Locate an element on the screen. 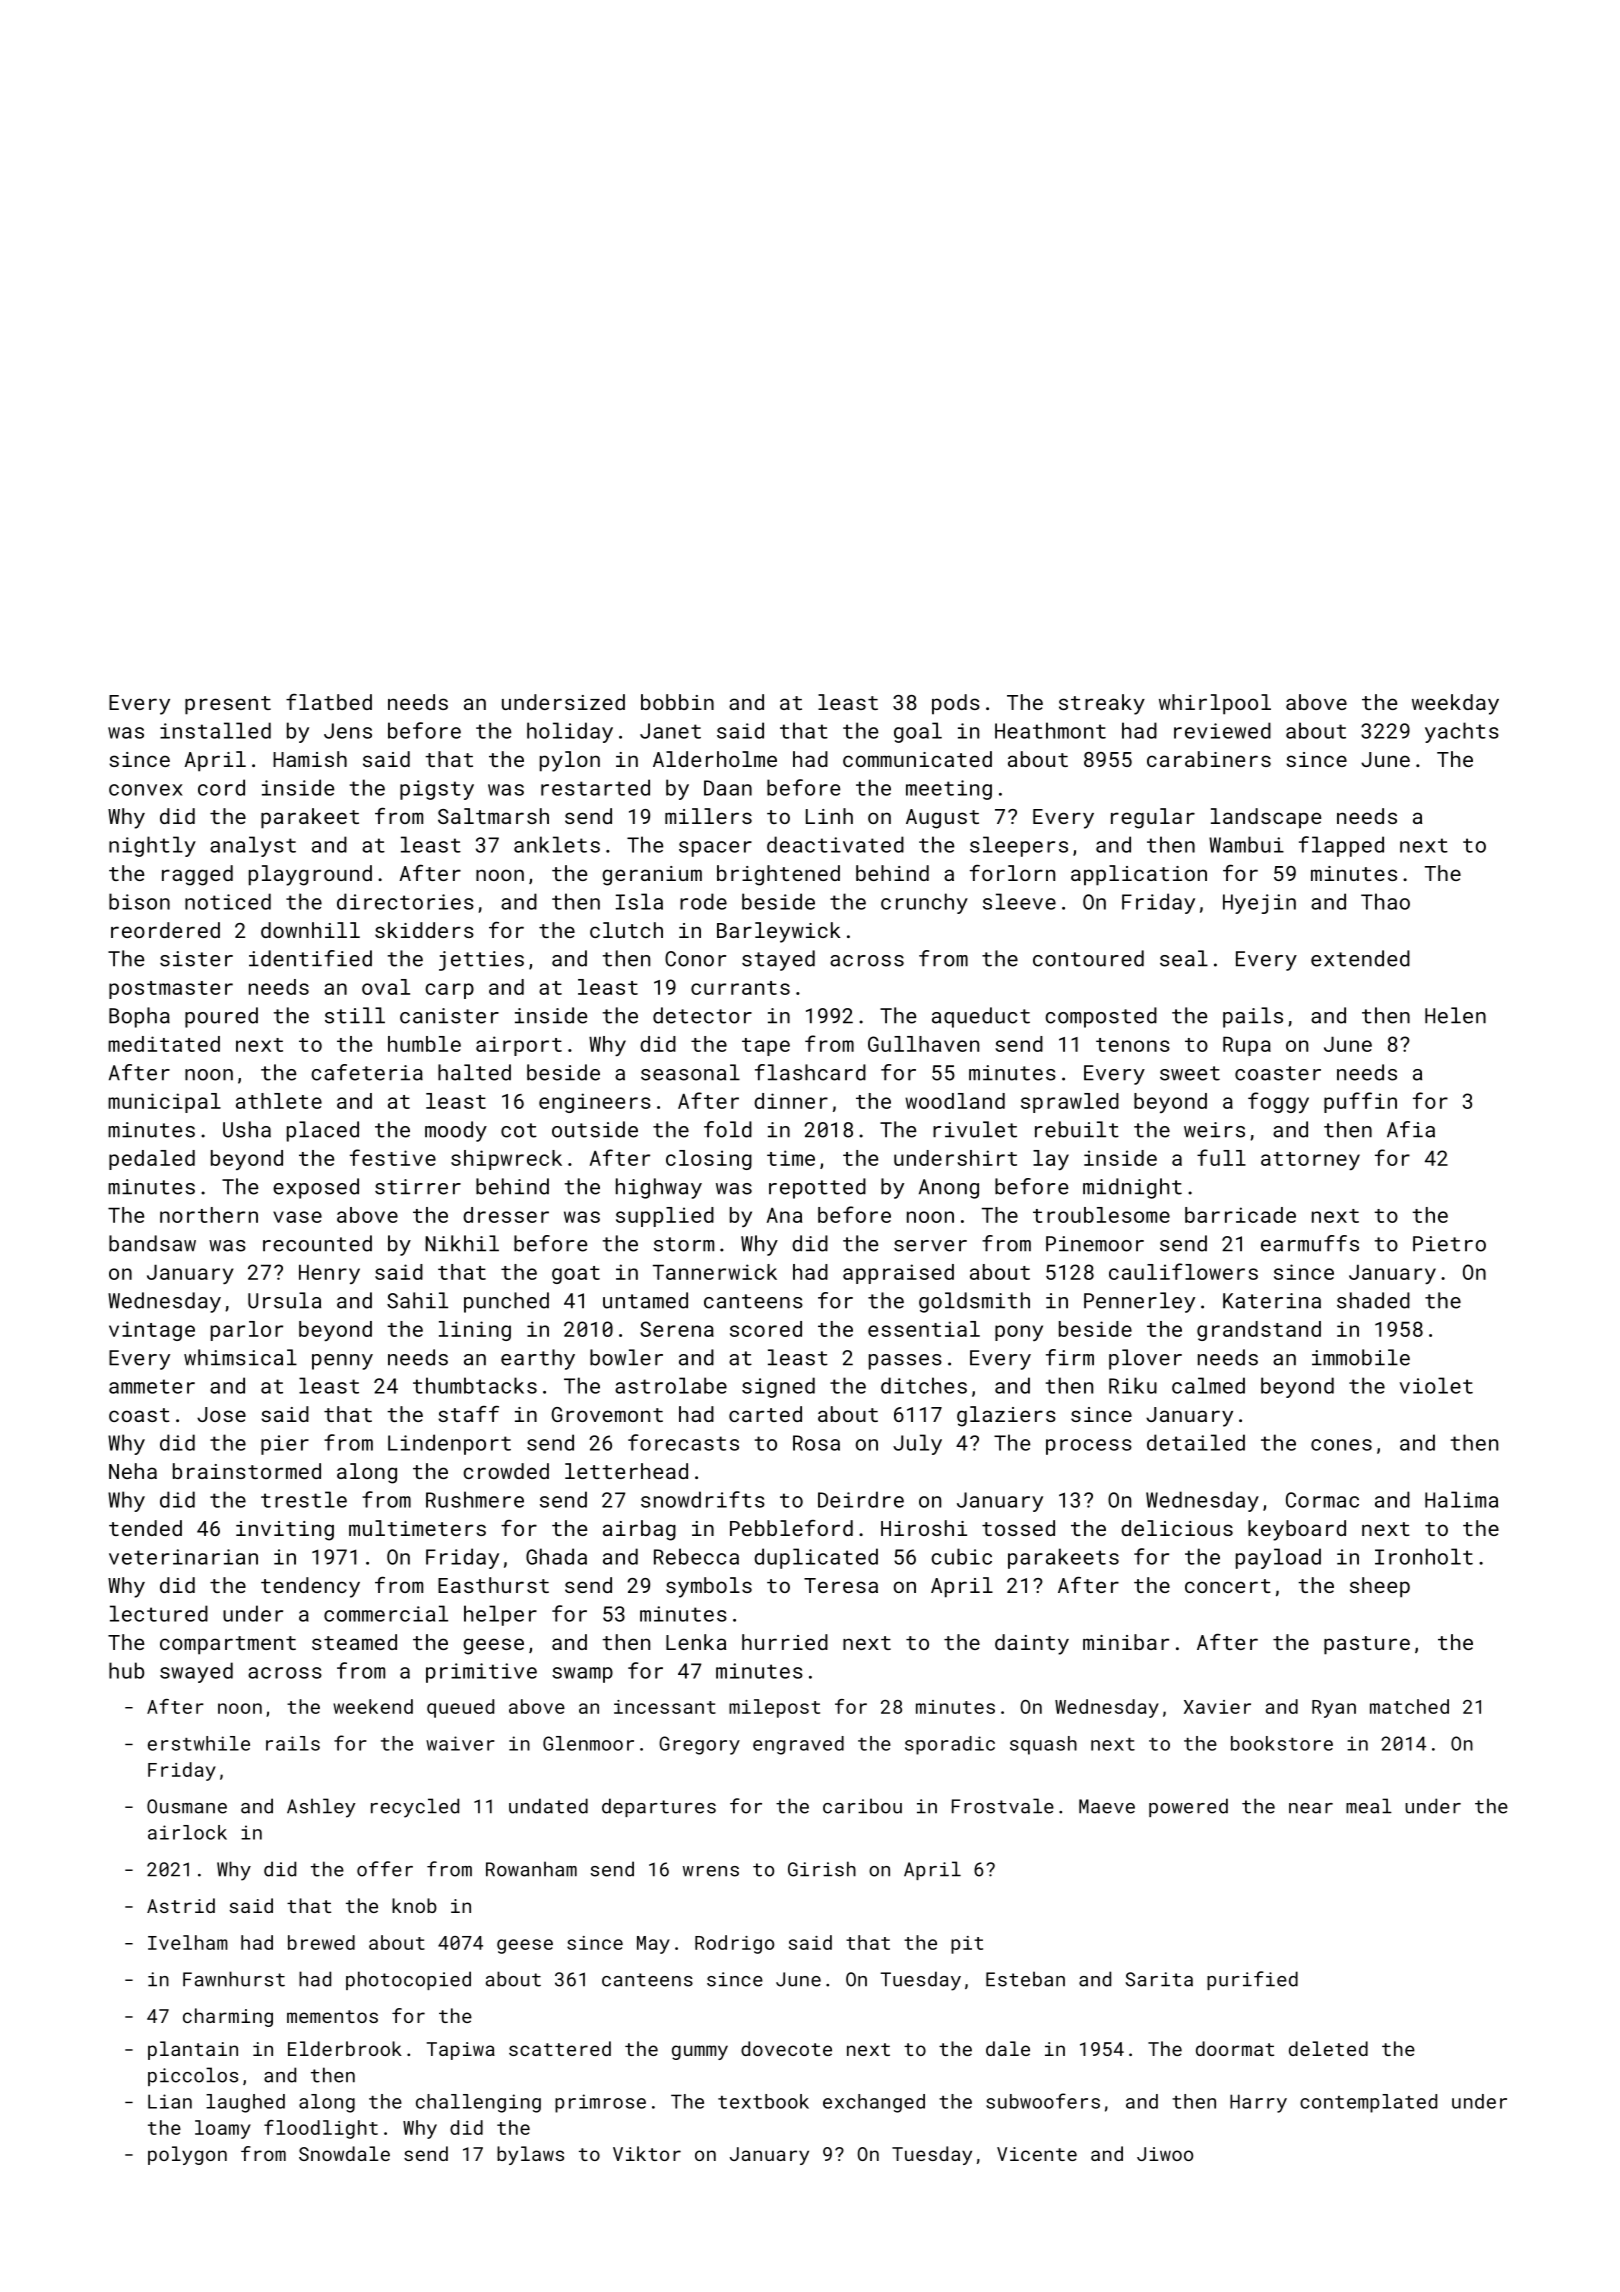  Ironholt is located at coordinates (1424, 1556).
